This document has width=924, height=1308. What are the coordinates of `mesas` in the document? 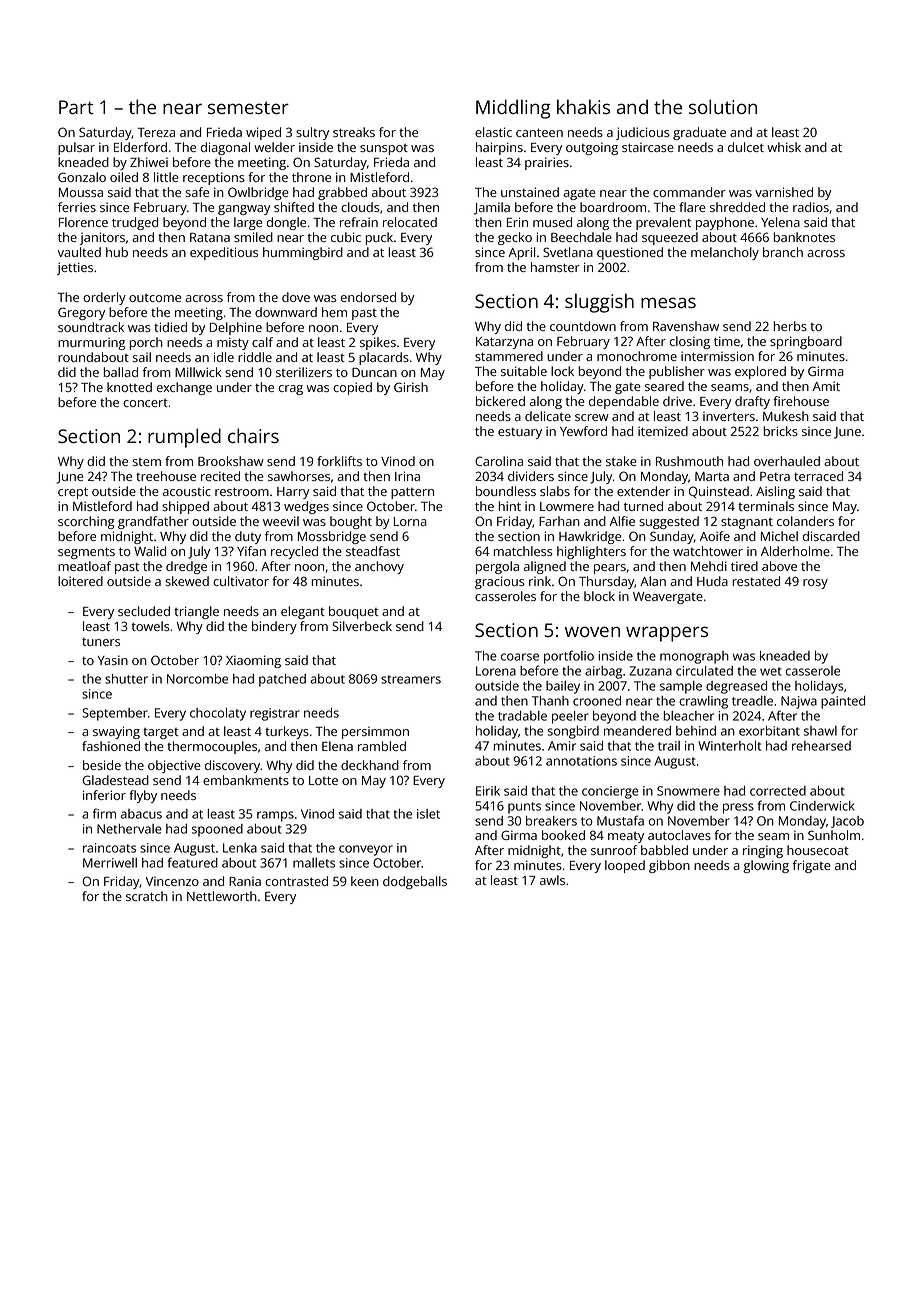 It's located at (668, 302).
